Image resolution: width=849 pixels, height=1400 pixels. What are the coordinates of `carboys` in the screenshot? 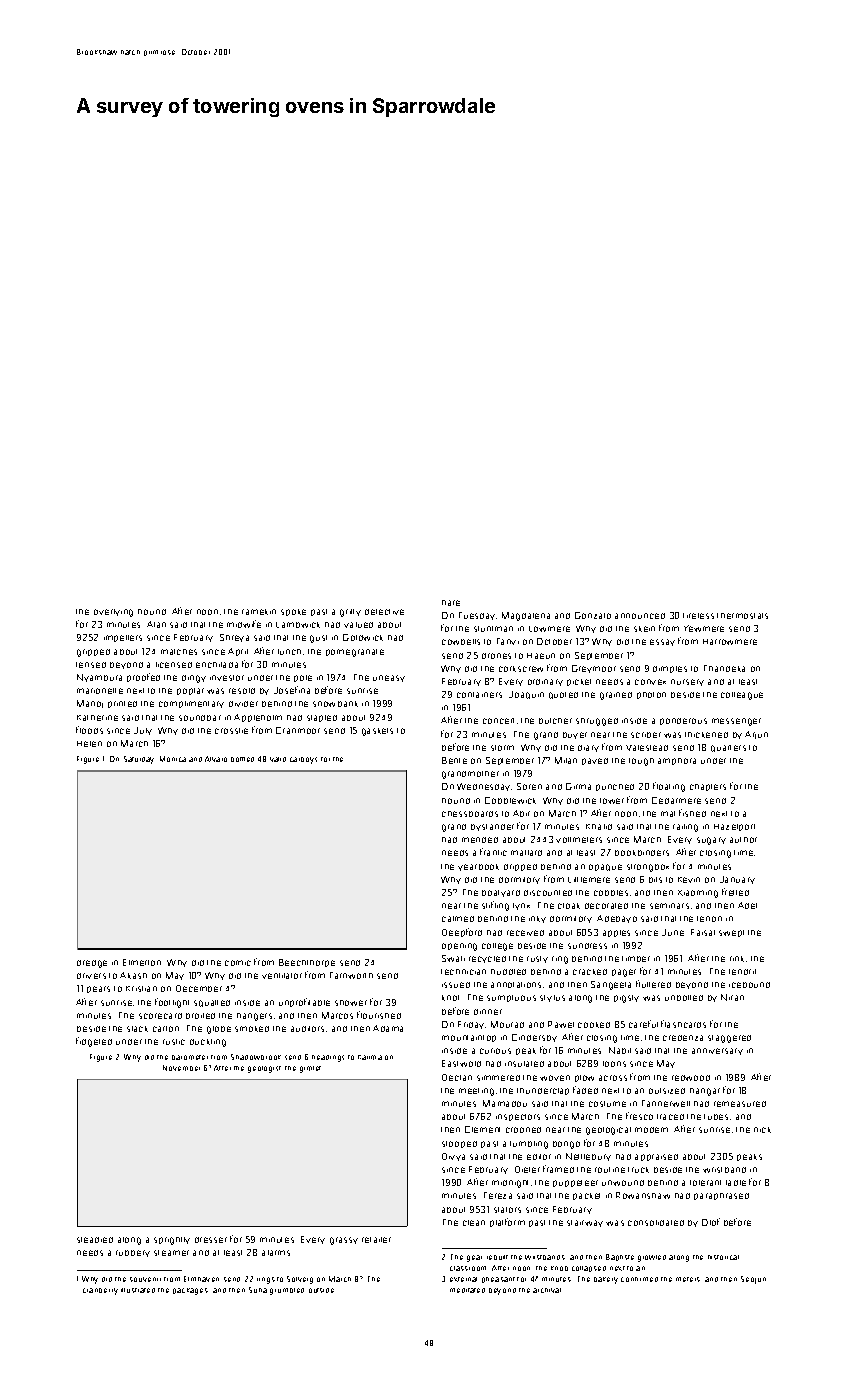 It's located at (303, 760).
